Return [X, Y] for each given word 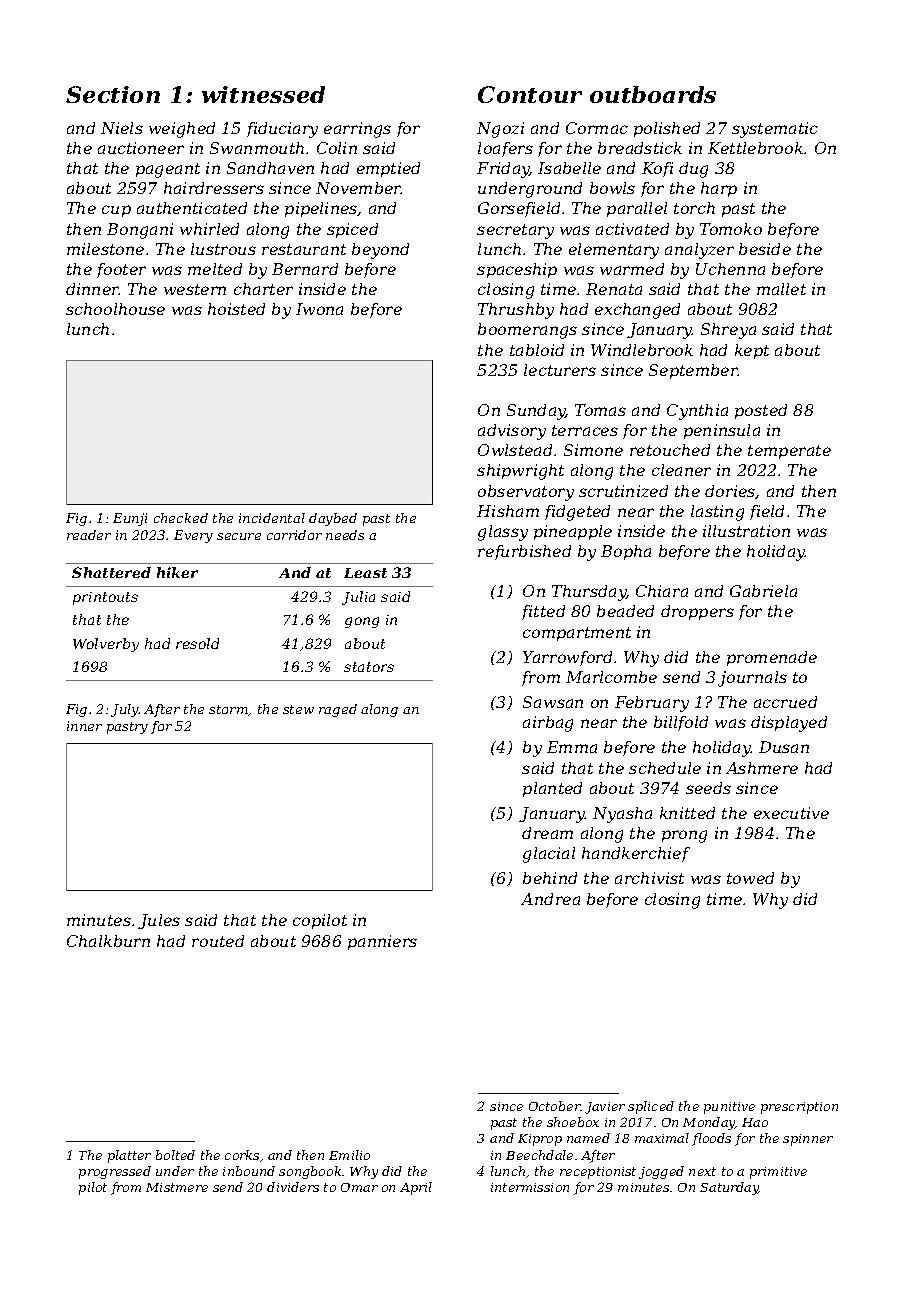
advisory [512, 432]
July [125, 710]
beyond [380, 251]
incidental [272, 518]
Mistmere [177, 1187]
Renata [614, 289]
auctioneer [141, 148]
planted [552, 789]
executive [791, 813]
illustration [746, 531]
